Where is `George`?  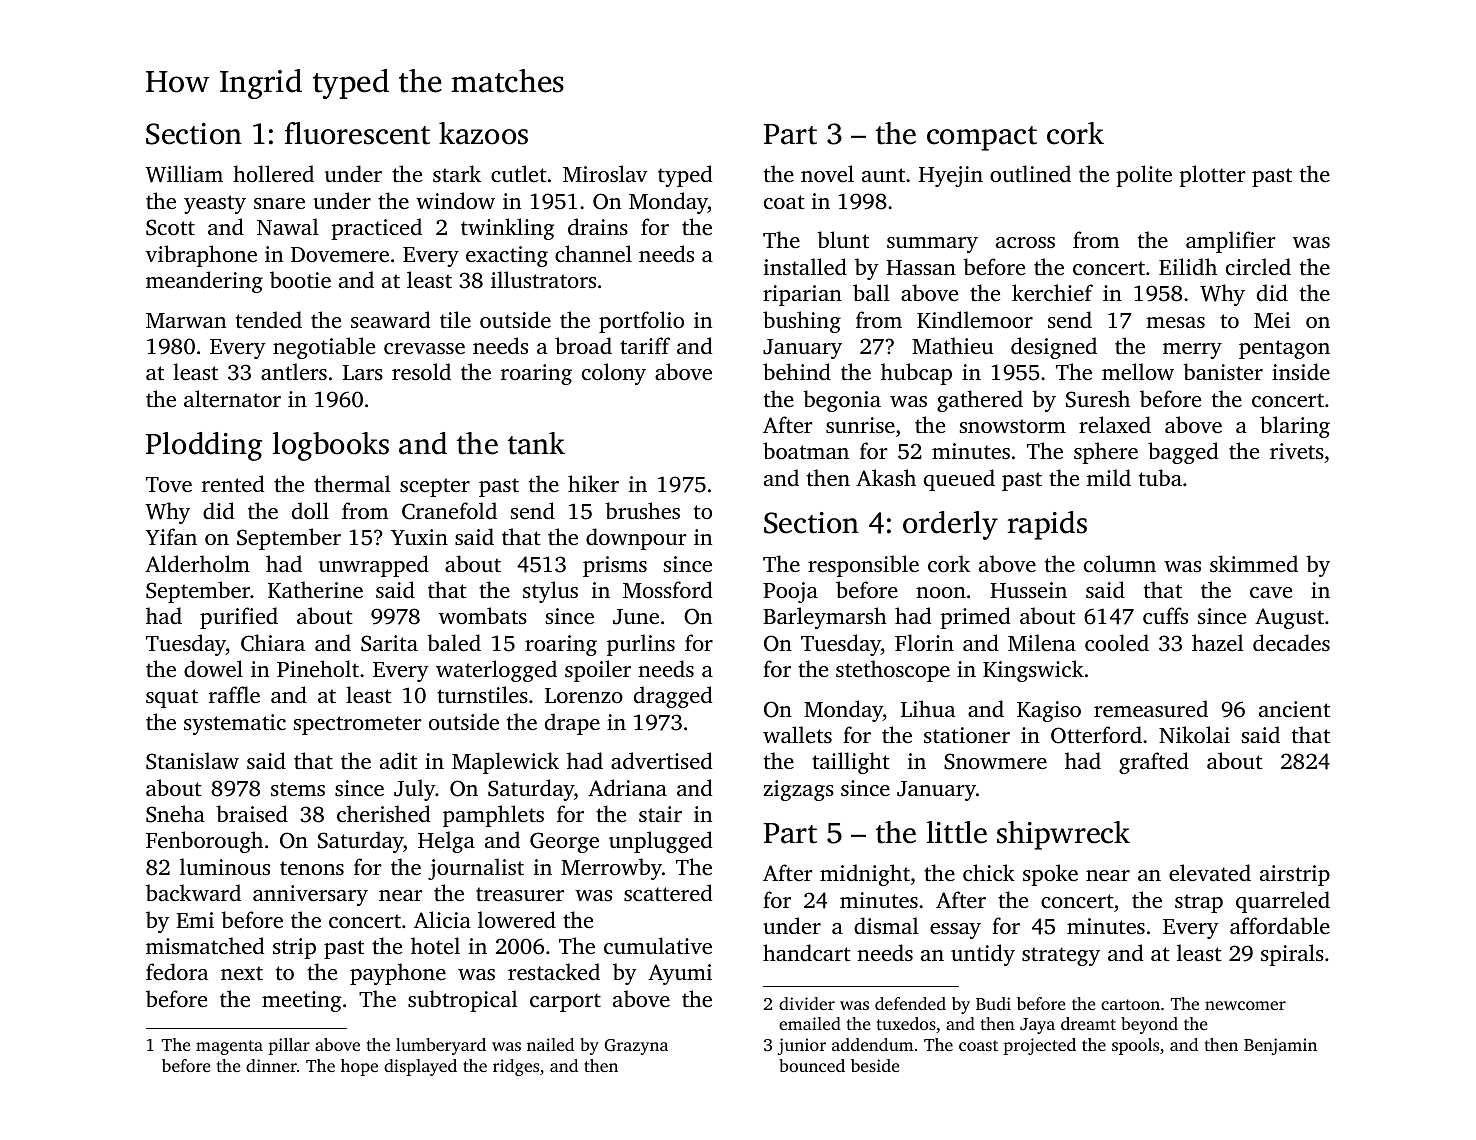
George is located at coordinates (564, 842).
